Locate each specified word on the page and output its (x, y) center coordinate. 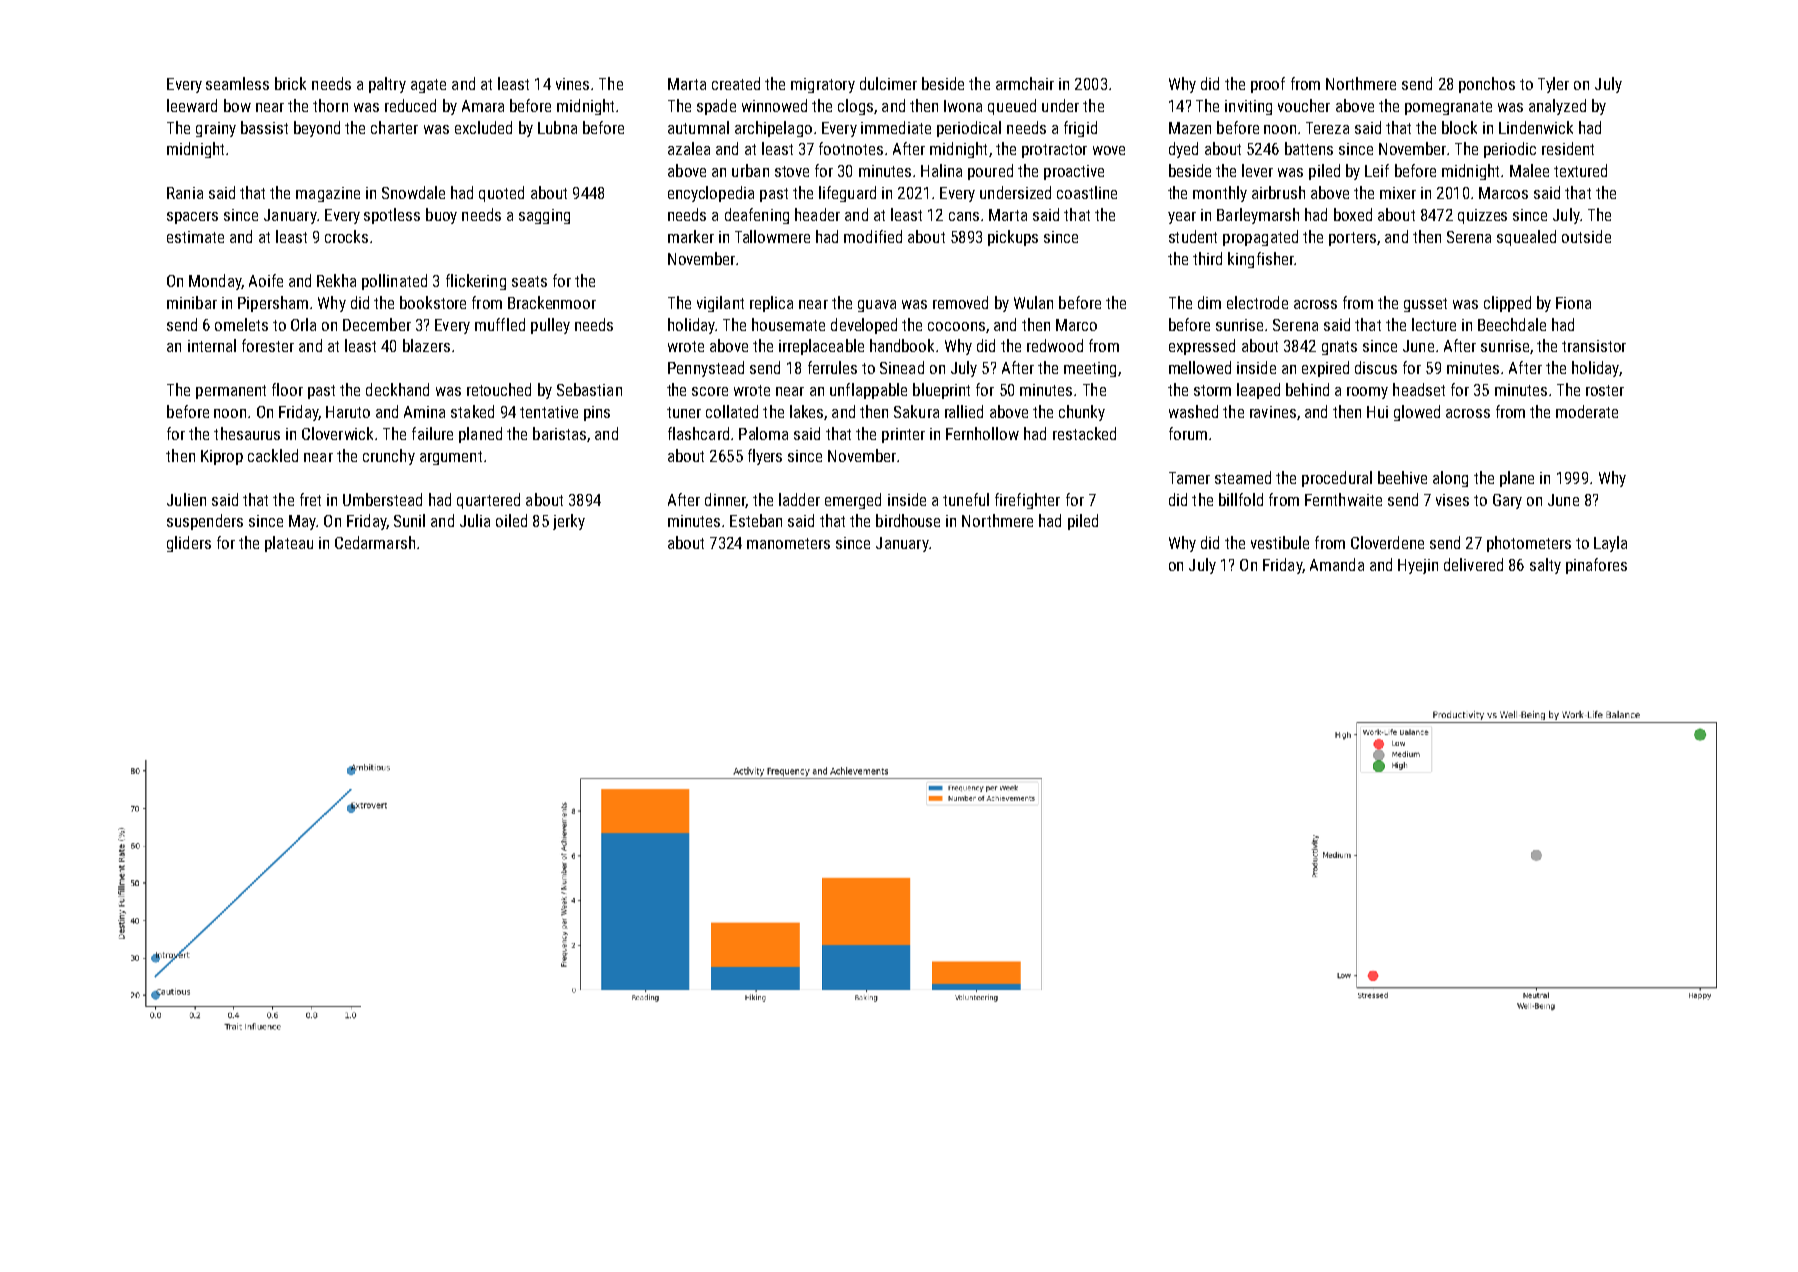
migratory (823, 85)
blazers (426, 345)
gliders (189, 544)
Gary (1507, 501)
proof (1268, 85)
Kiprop (222, 457)
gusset (1425, 305)
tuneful (966, 499)
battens (1309, 148)
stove (792, 171)
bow (237, 105)
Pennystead (706, 369)
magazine (328, 194)
